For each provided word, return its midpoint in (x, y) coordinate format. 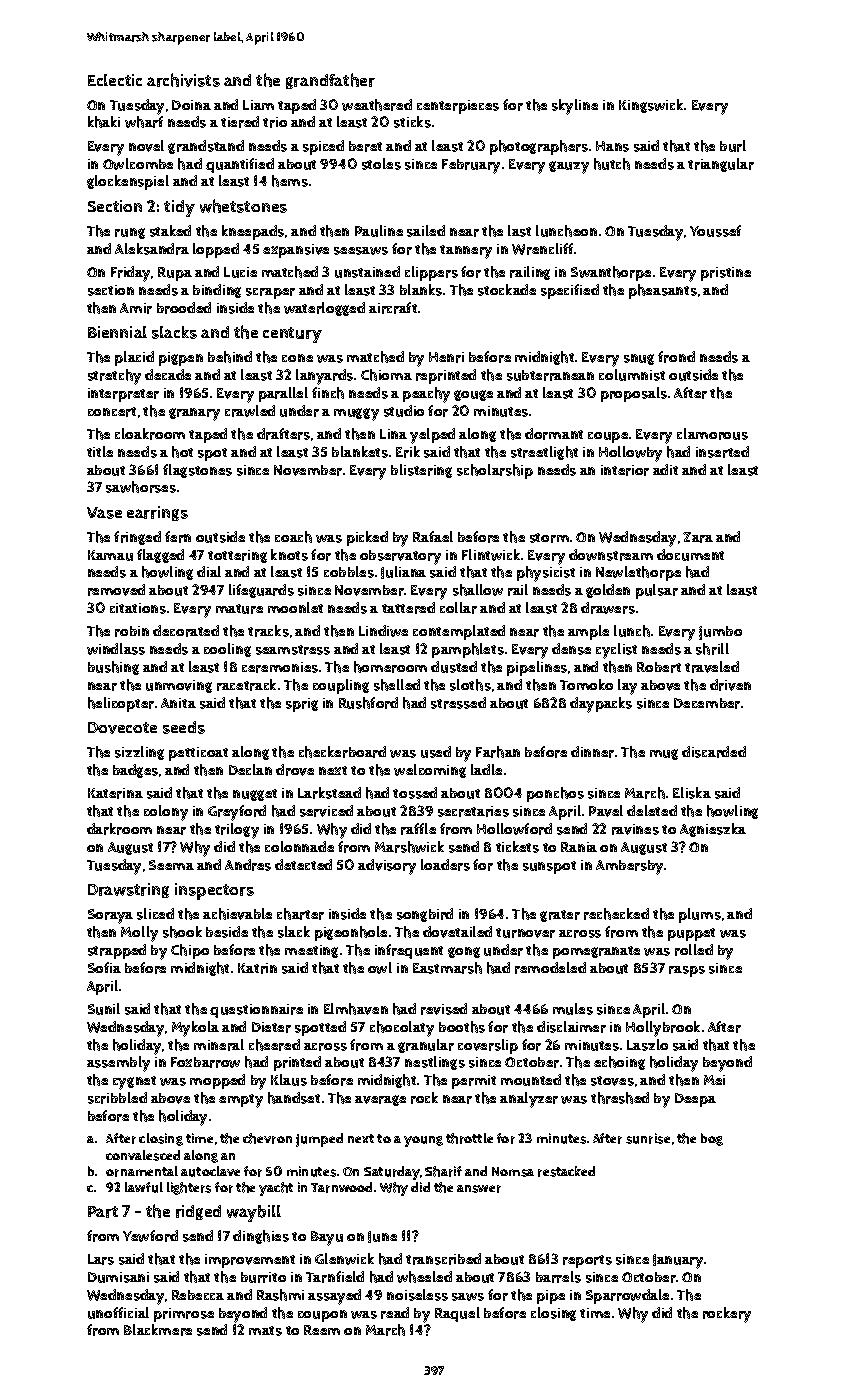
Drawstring (128, 890)
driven (730, 685)
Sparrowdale (627, 1296)
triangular (721, 165)
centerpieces (458, 107)
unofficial (118, 1313)
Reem (322, 1330)
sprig (302, 705)
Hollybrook (663, 1029)
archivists (183, 80)
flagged (160, 556)
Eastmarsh (447, 968)
